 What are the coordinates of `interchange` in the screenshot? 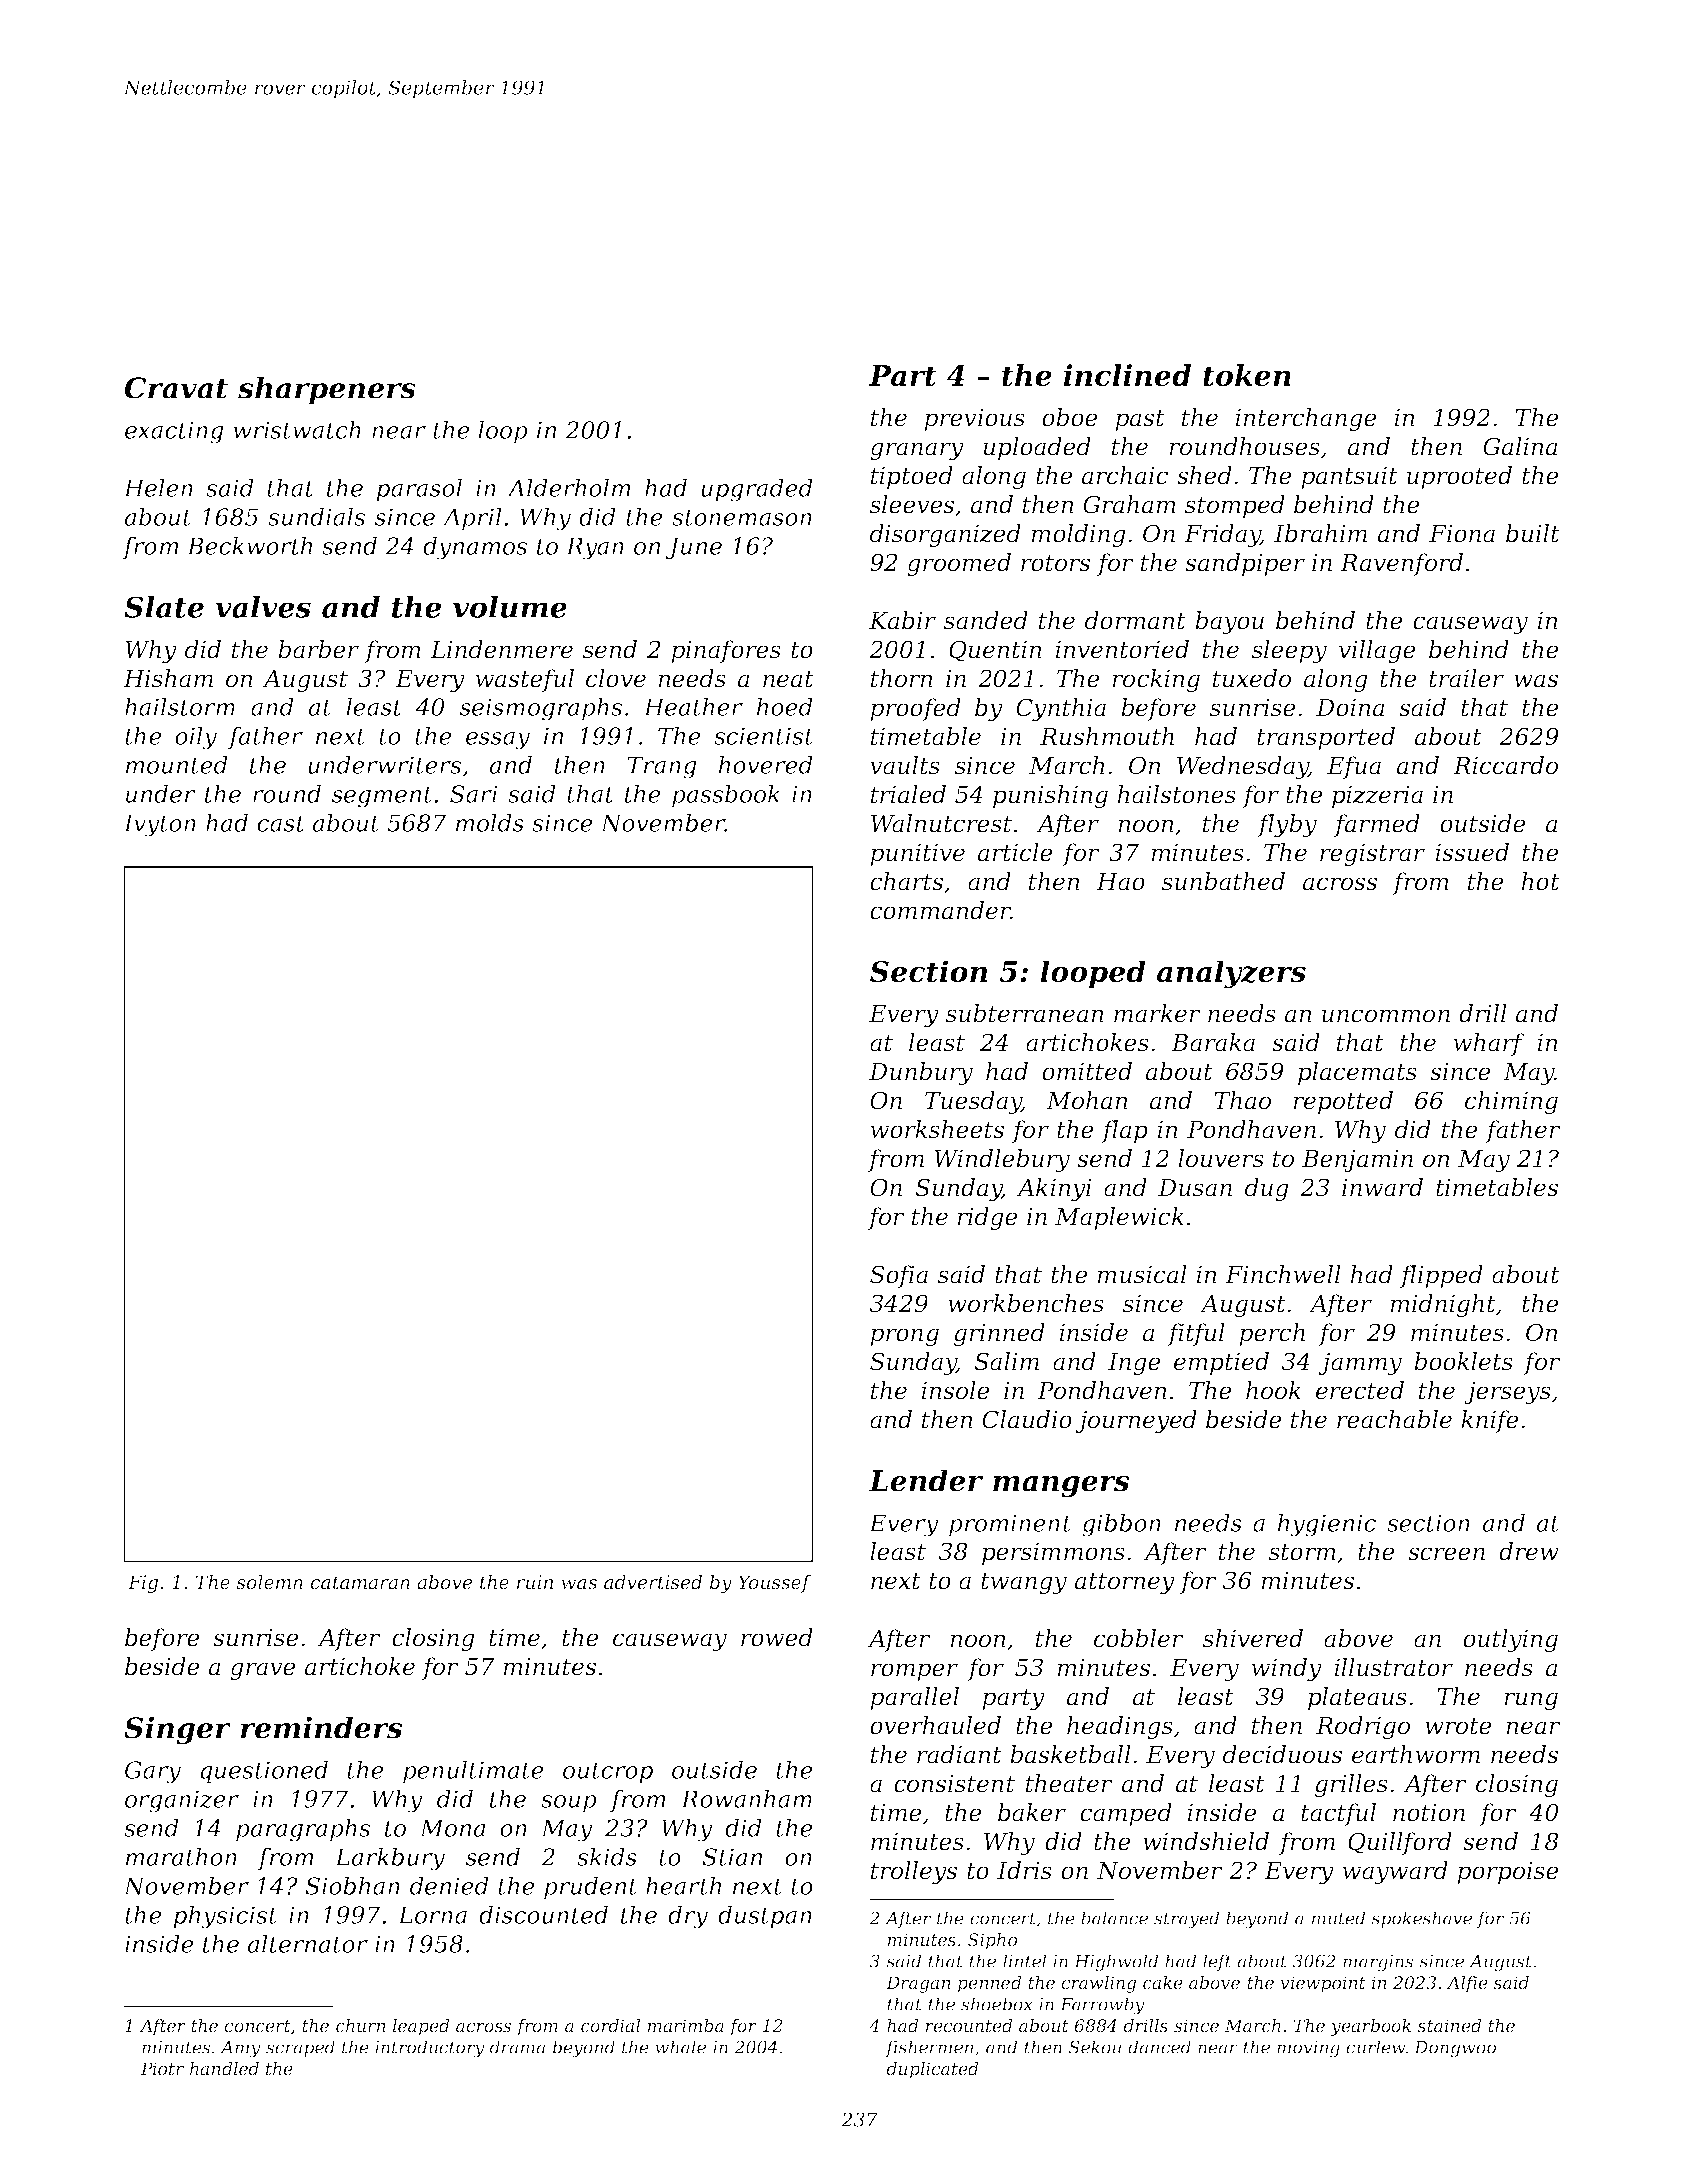 It's located at (1306, 419).
